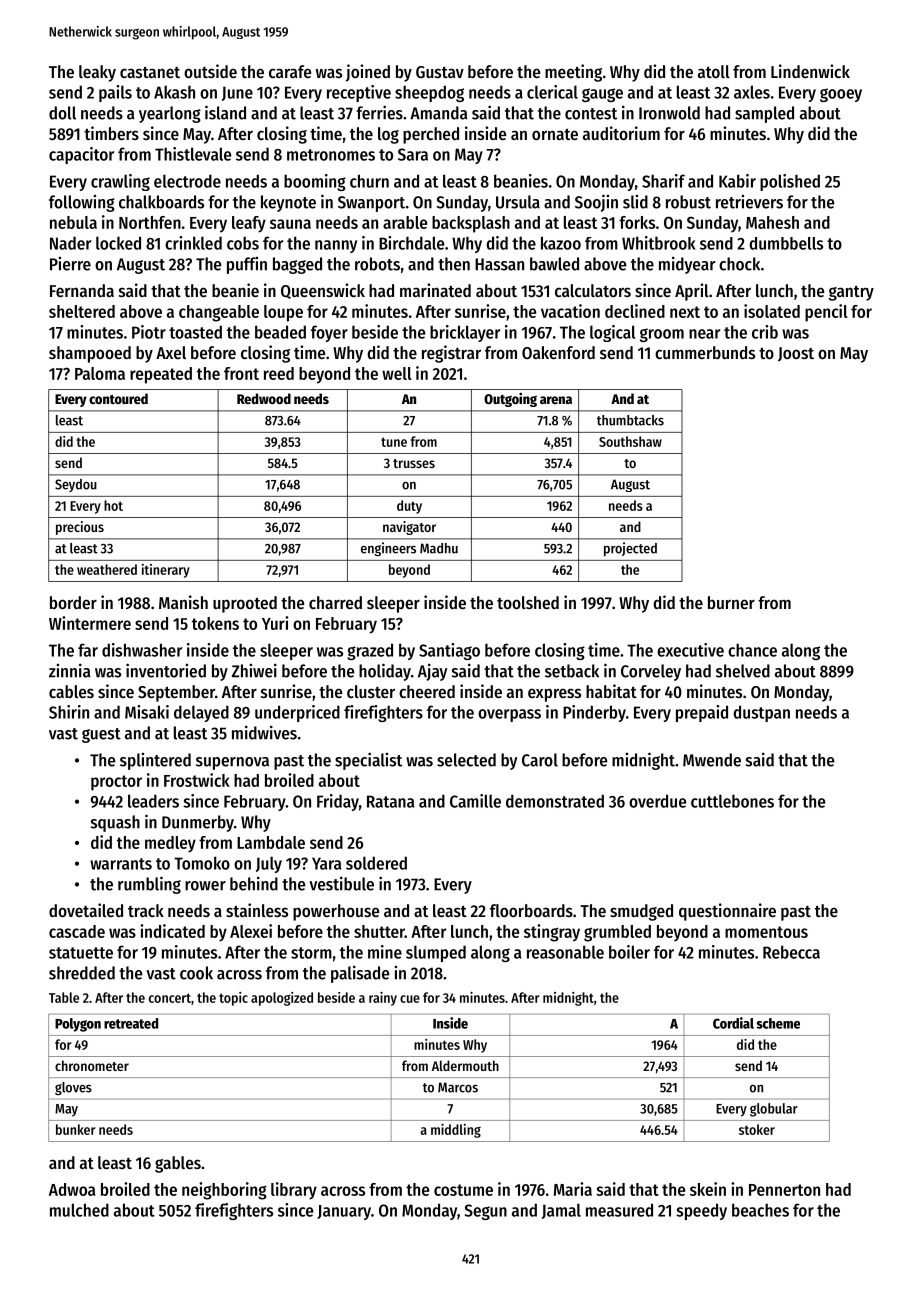 This screenshot has height=1308, width=924. I want to click on bricklayer, so click(465, 333).
